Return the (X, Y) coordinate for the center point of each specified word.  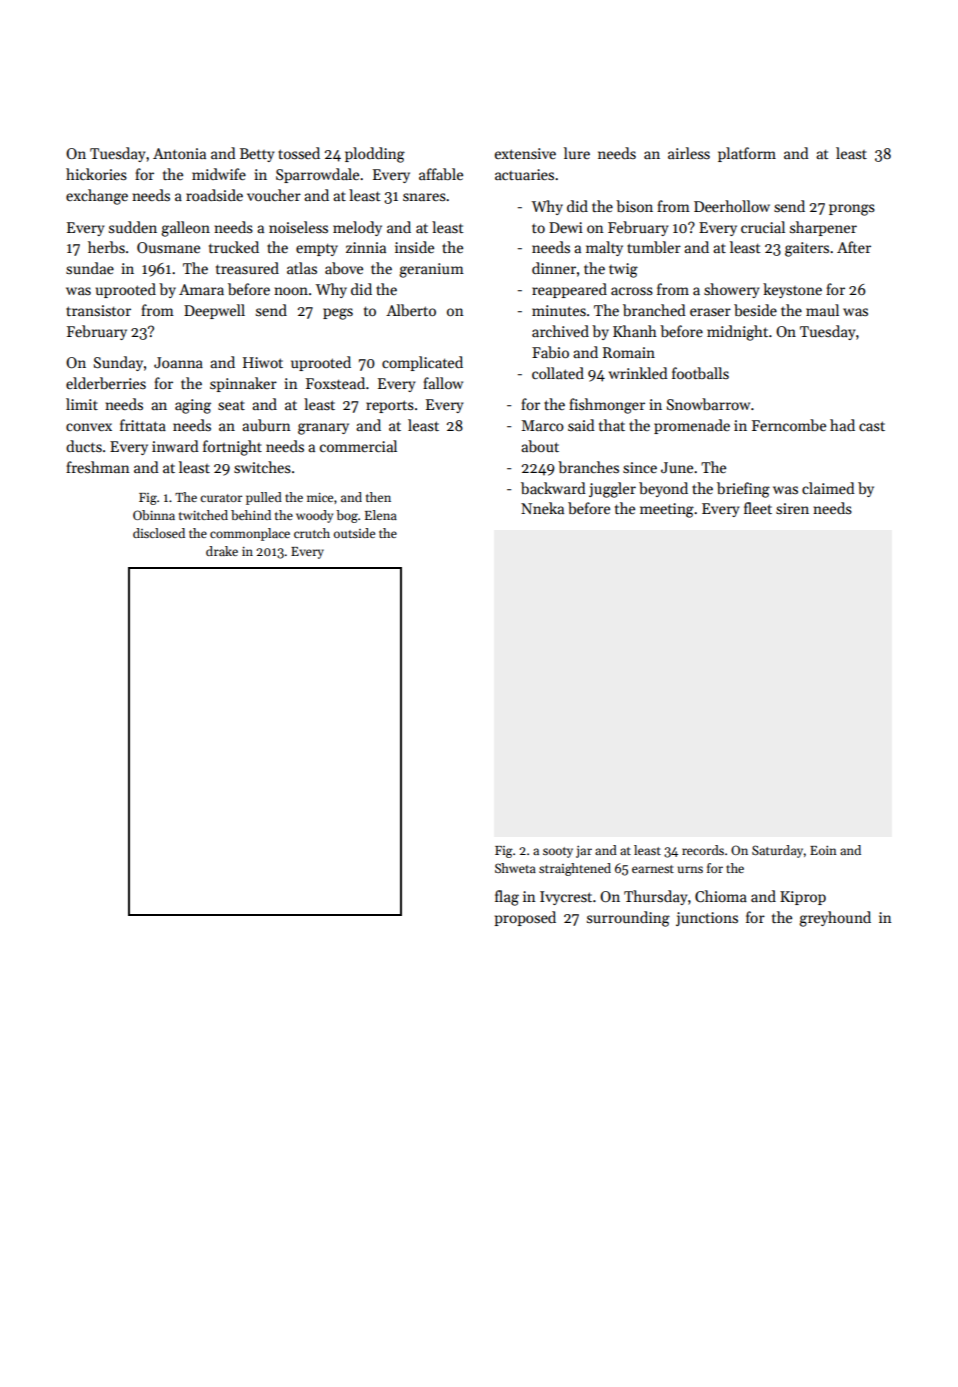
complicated (422, 363)
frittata (143, 425)
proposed (525, 918)
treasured (247, 268)
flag (507, 898)
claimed (828, 488)
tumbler (654, 247)
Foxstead (335, 383)
